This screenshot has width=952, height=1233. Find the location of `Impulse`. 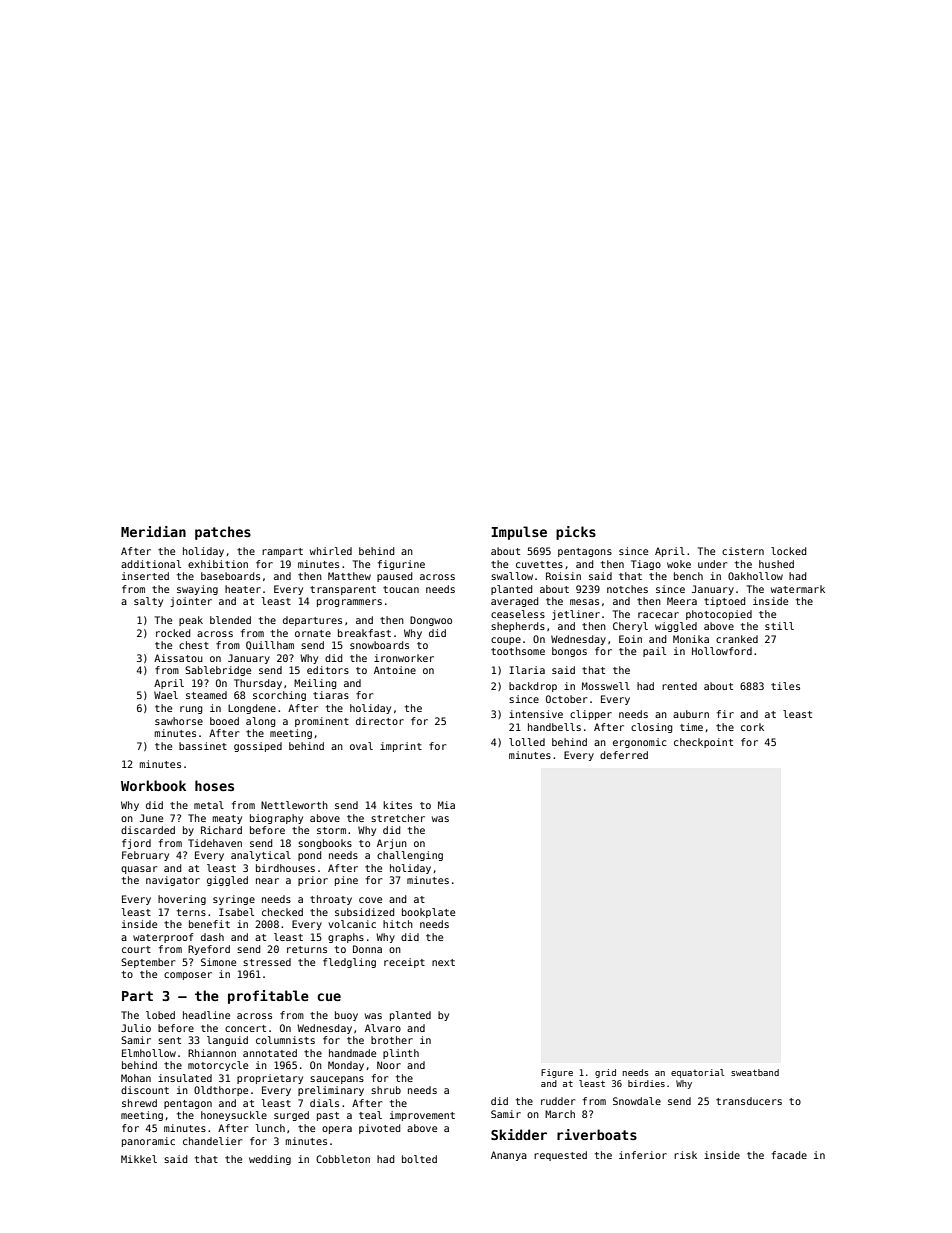

Impulse is located at coordinates (519, 533).
